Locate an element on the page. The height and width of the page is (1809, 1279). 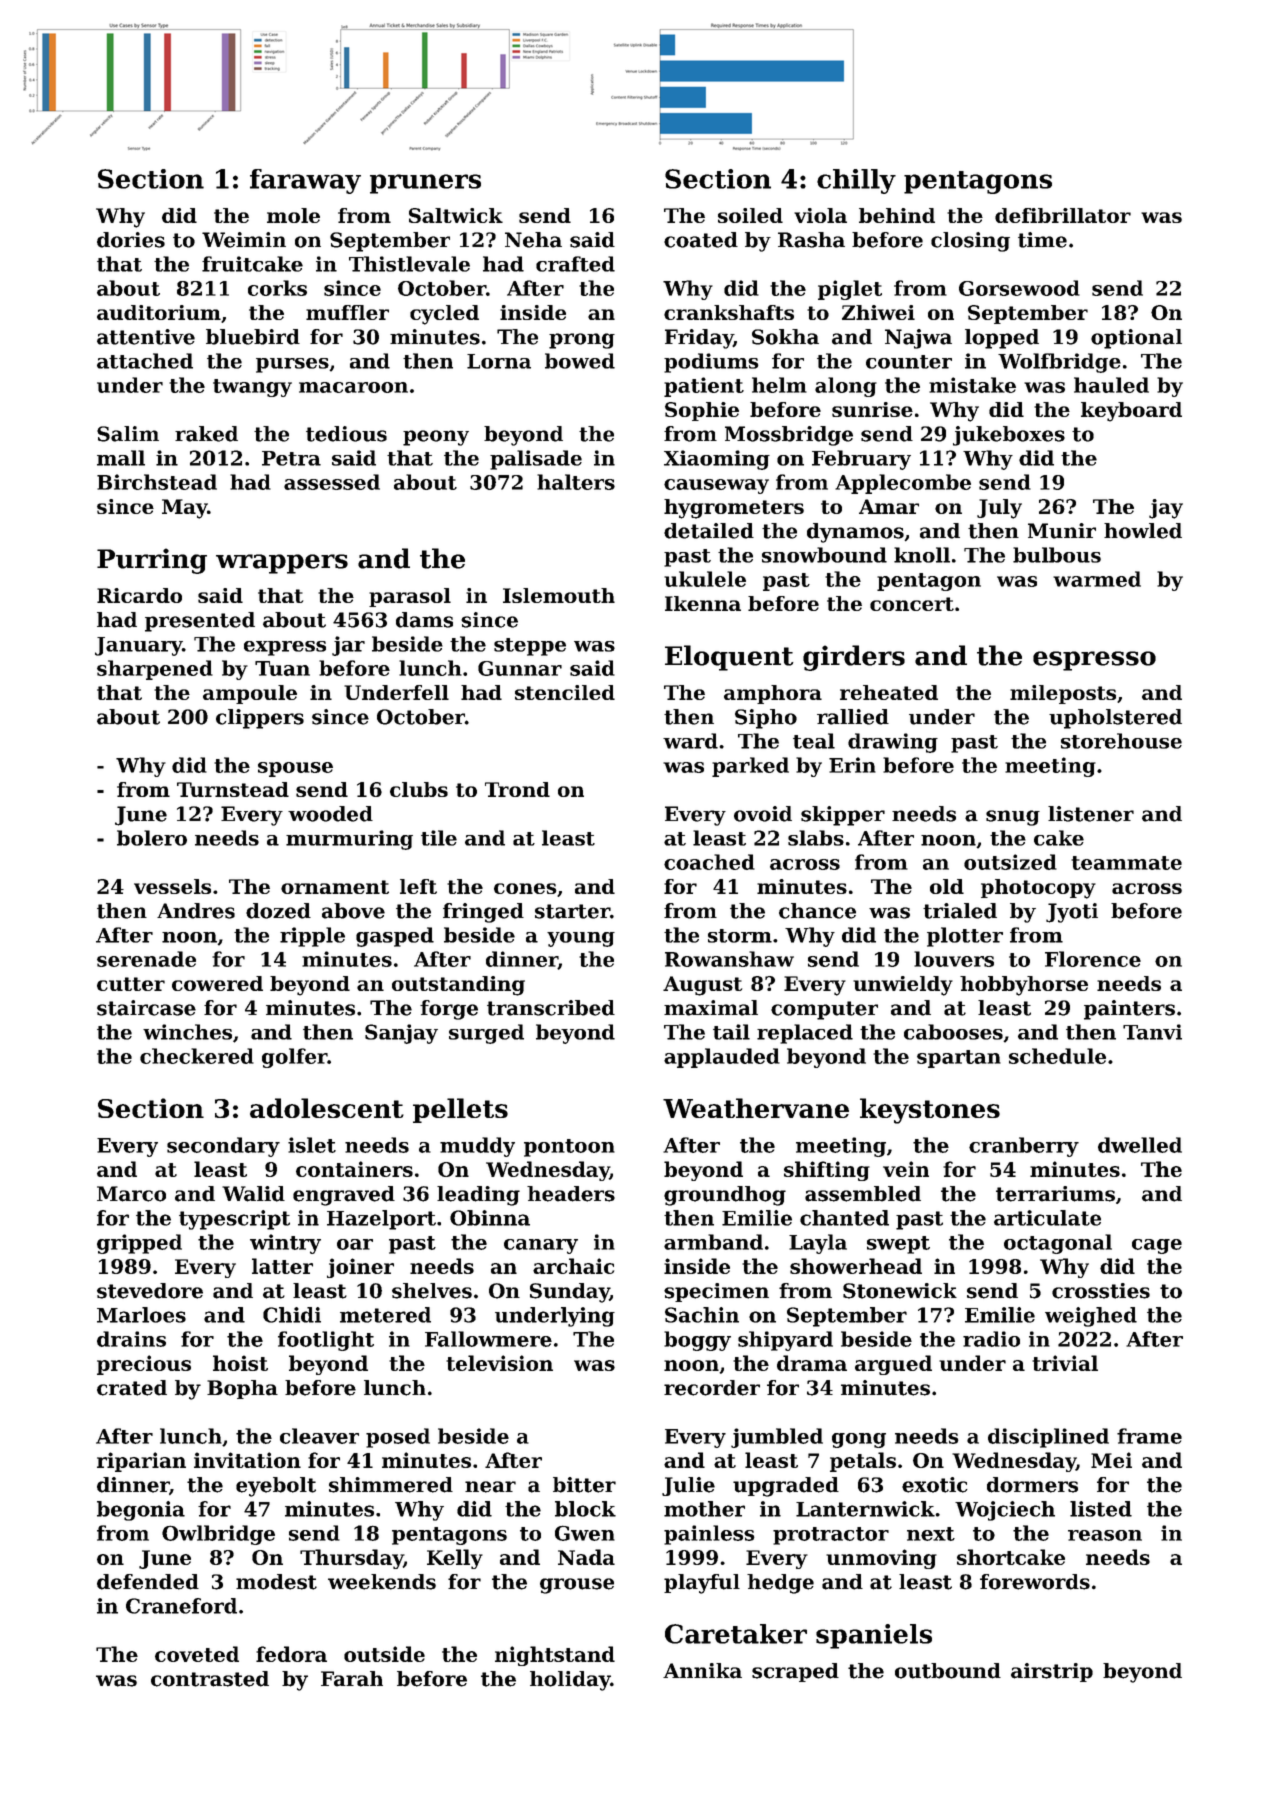
defibrillator is located at coordinates (1063, 215).
